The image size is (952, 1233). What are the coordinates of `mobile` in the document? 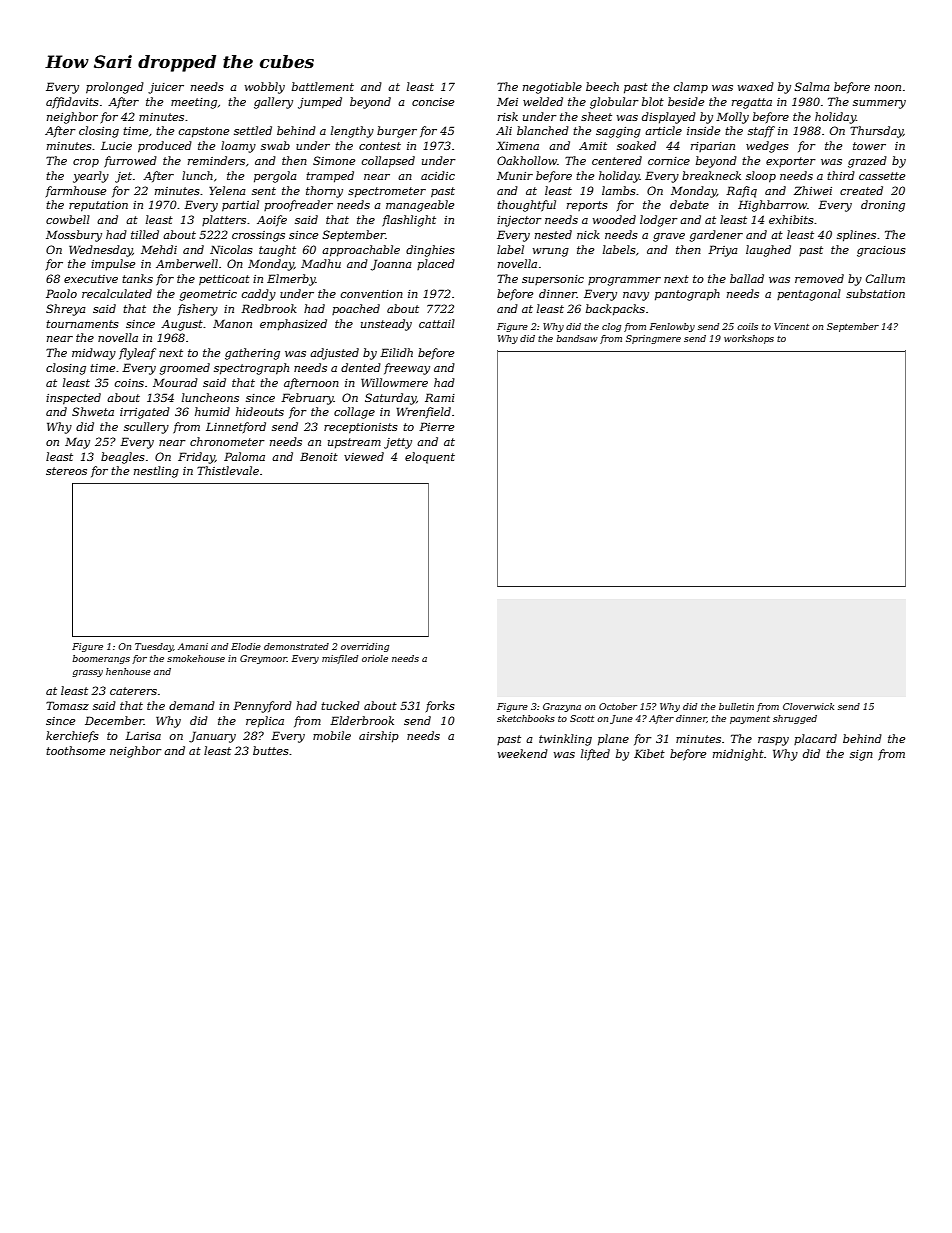 It's located at (332, 735).
